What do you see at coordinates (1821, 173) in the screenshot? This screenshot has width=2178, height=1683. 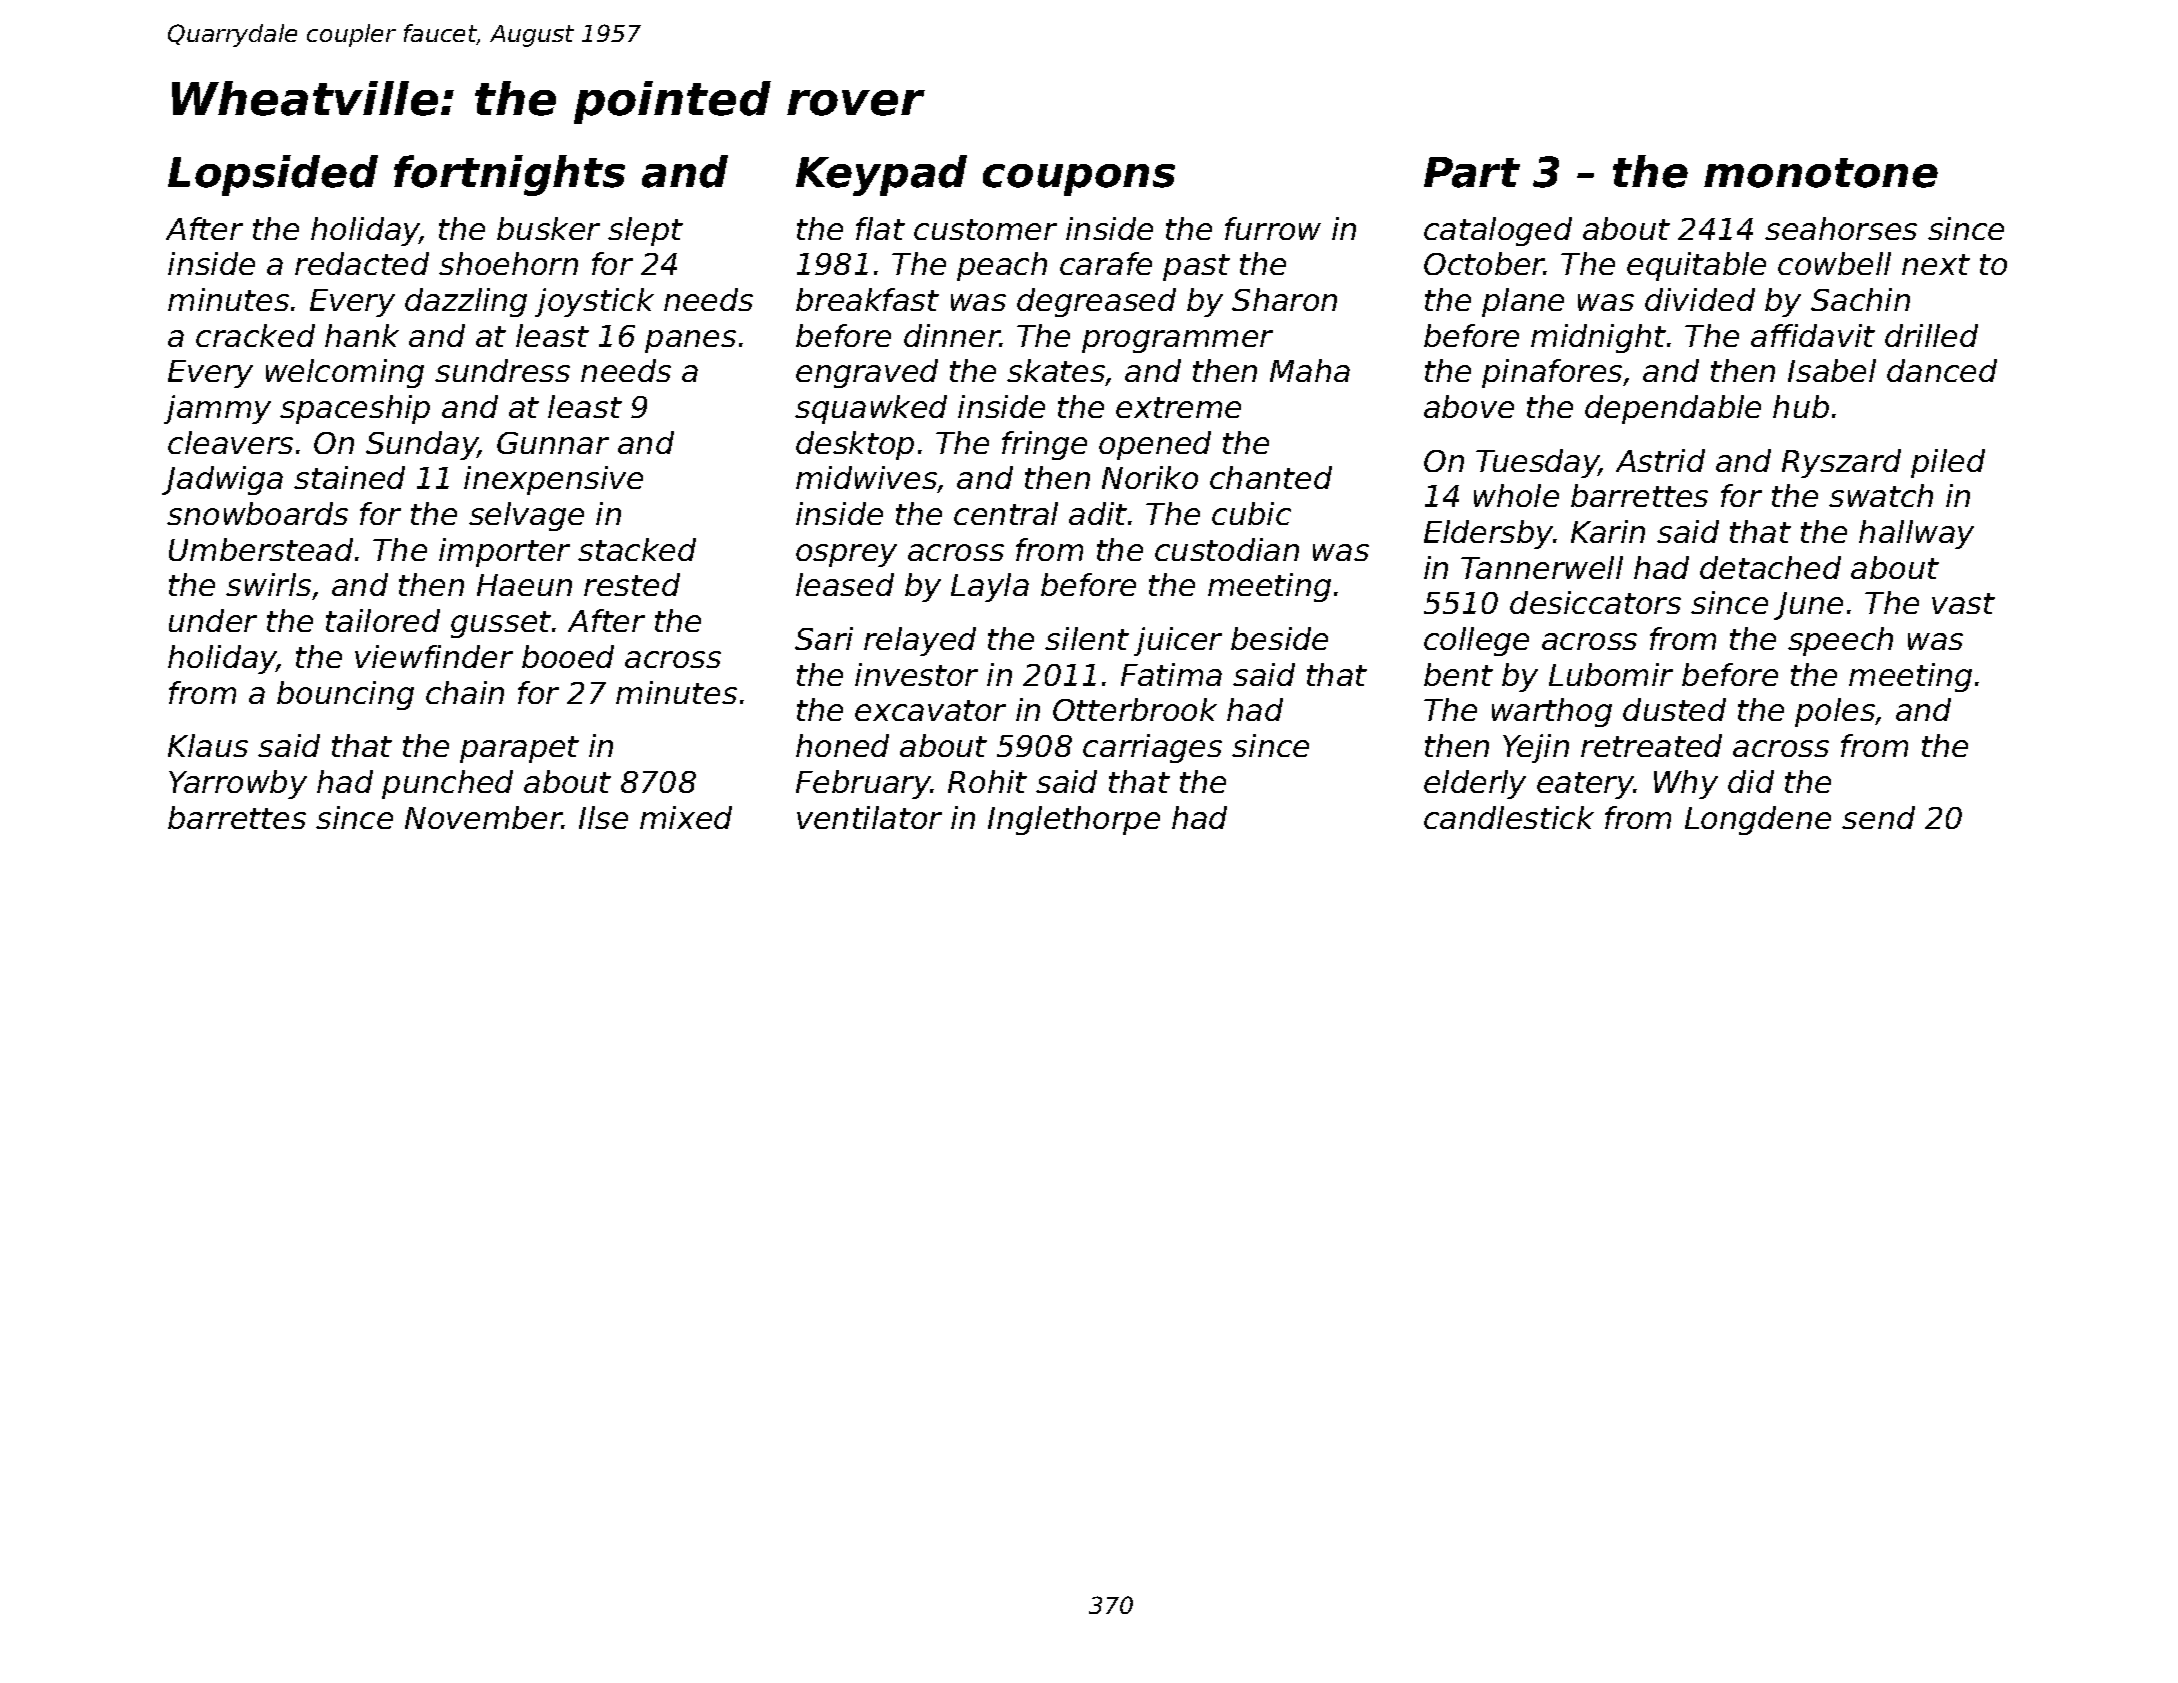 I see `monotone` at bounding box center [1821, 173].
